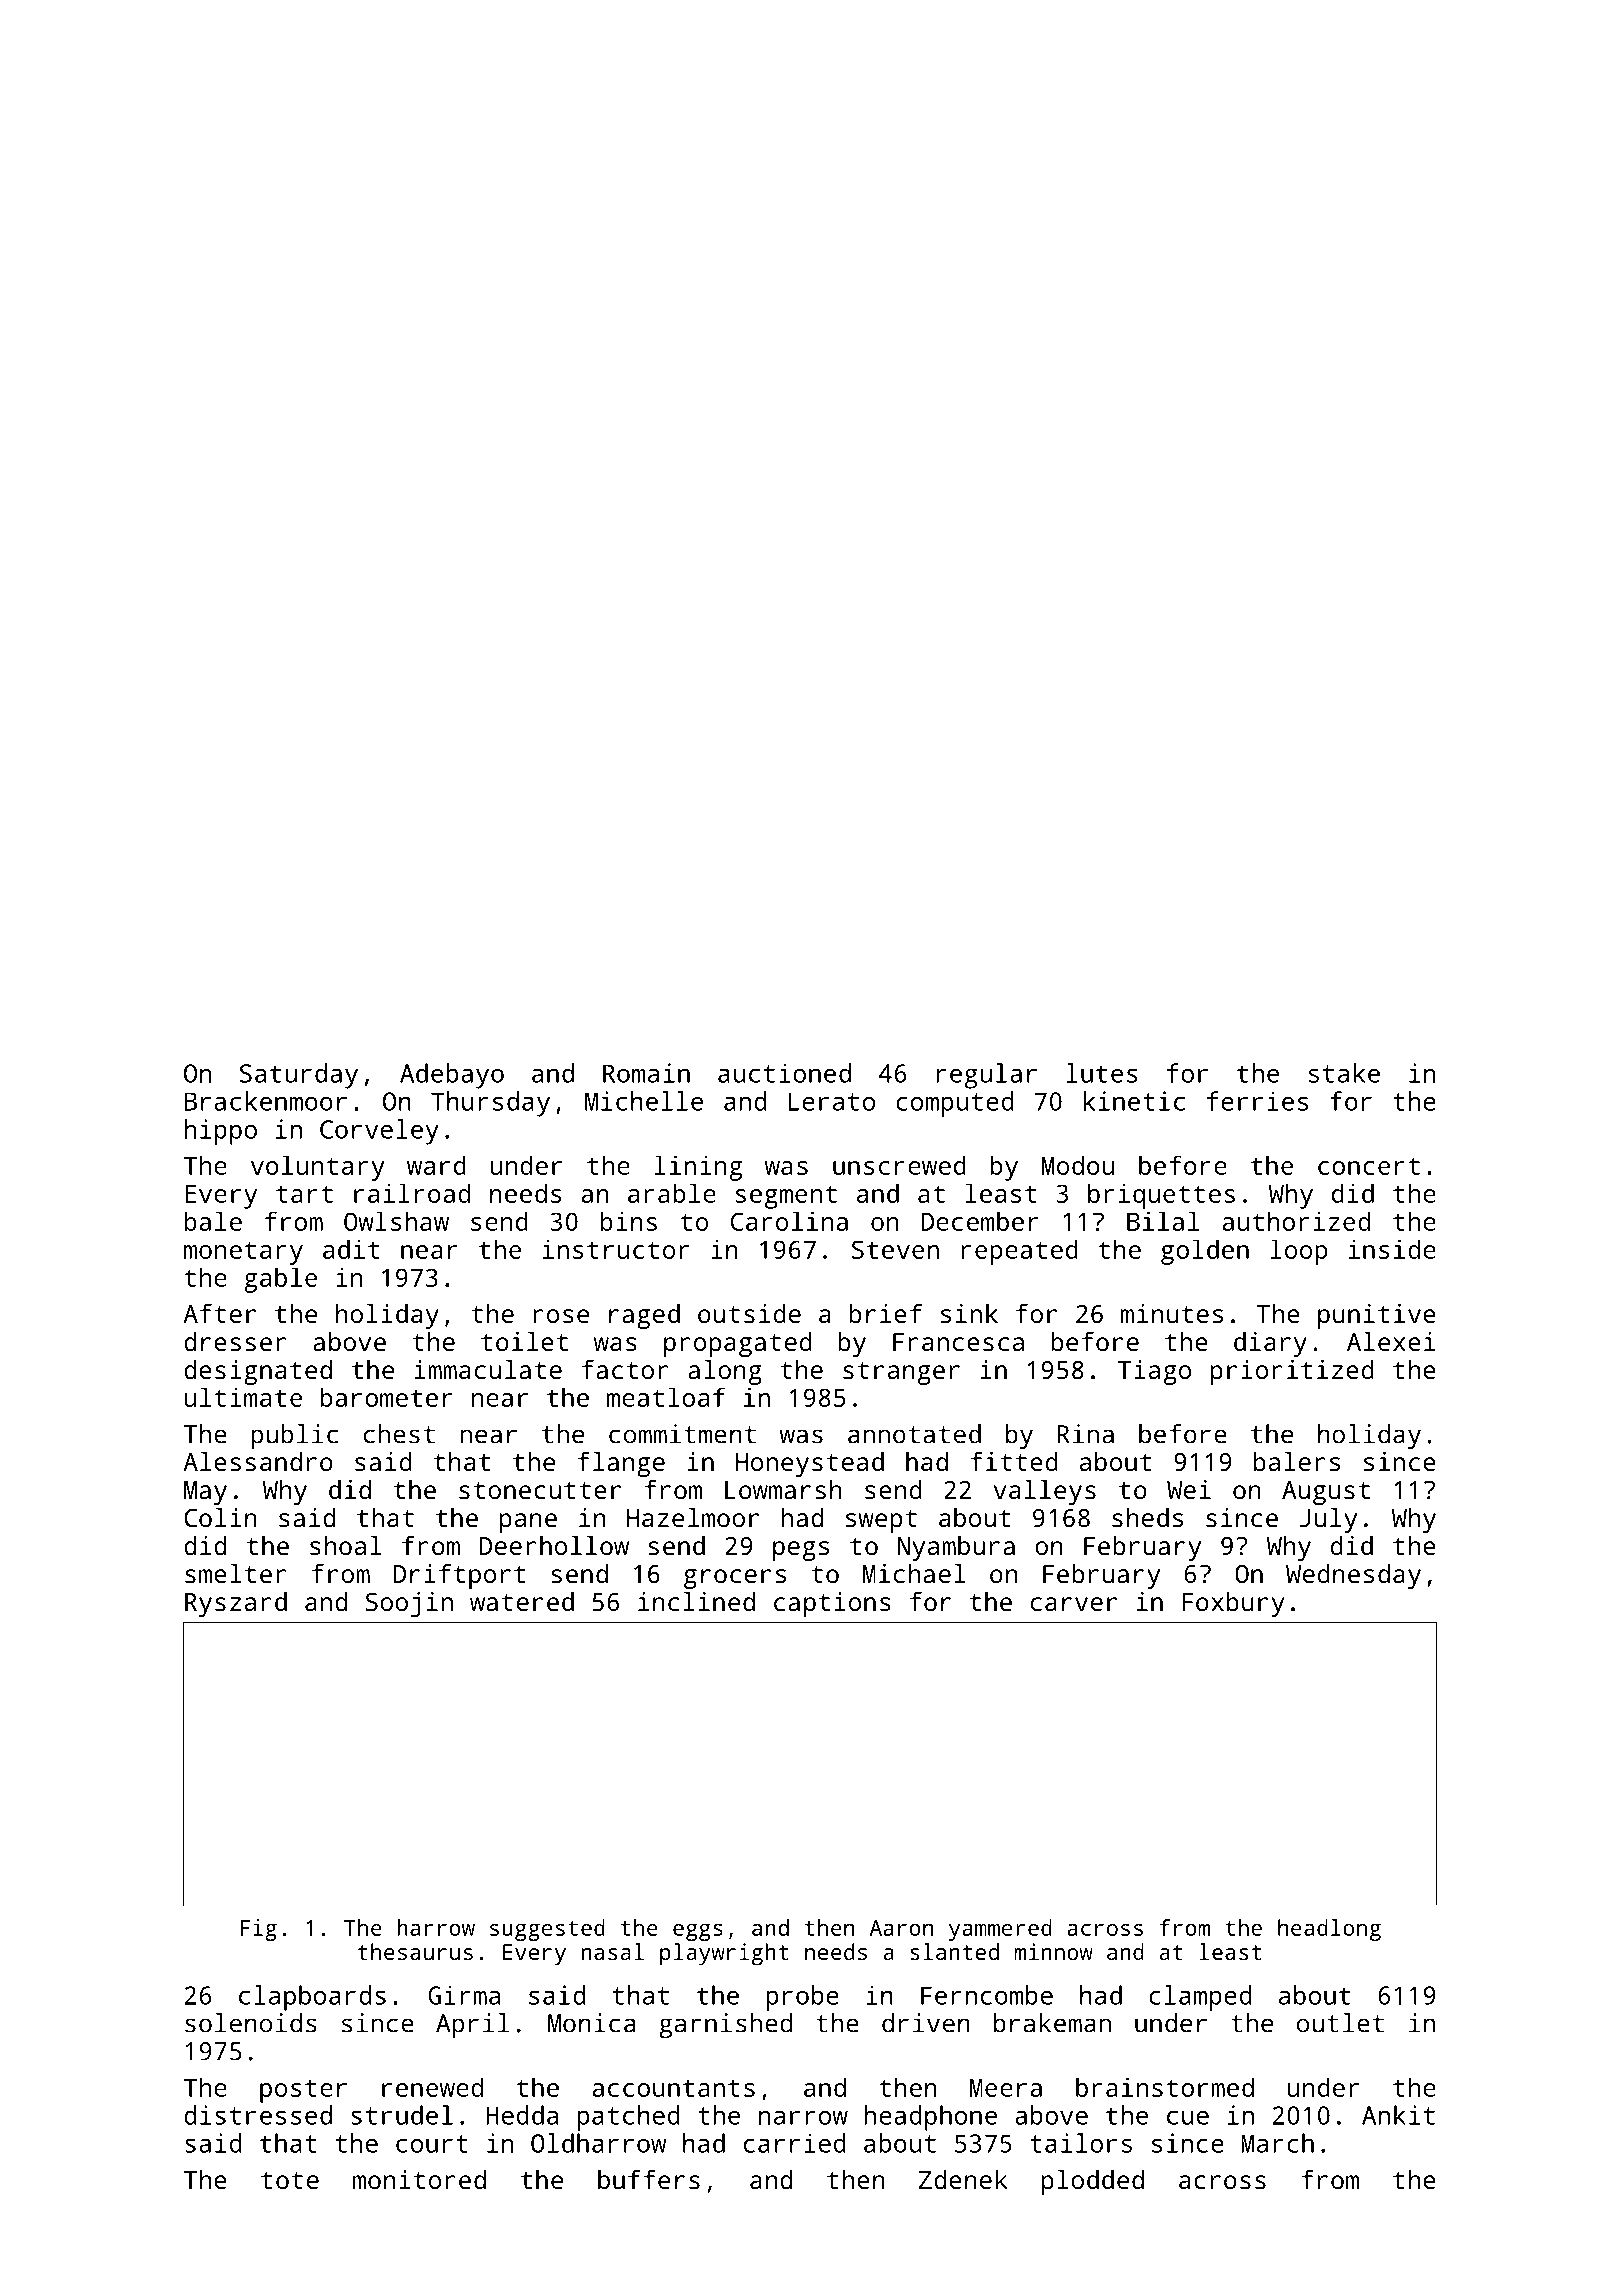 The height and width of the document is (2292, 1620). I want to click on Wednesday, so click(1353, 1576).
